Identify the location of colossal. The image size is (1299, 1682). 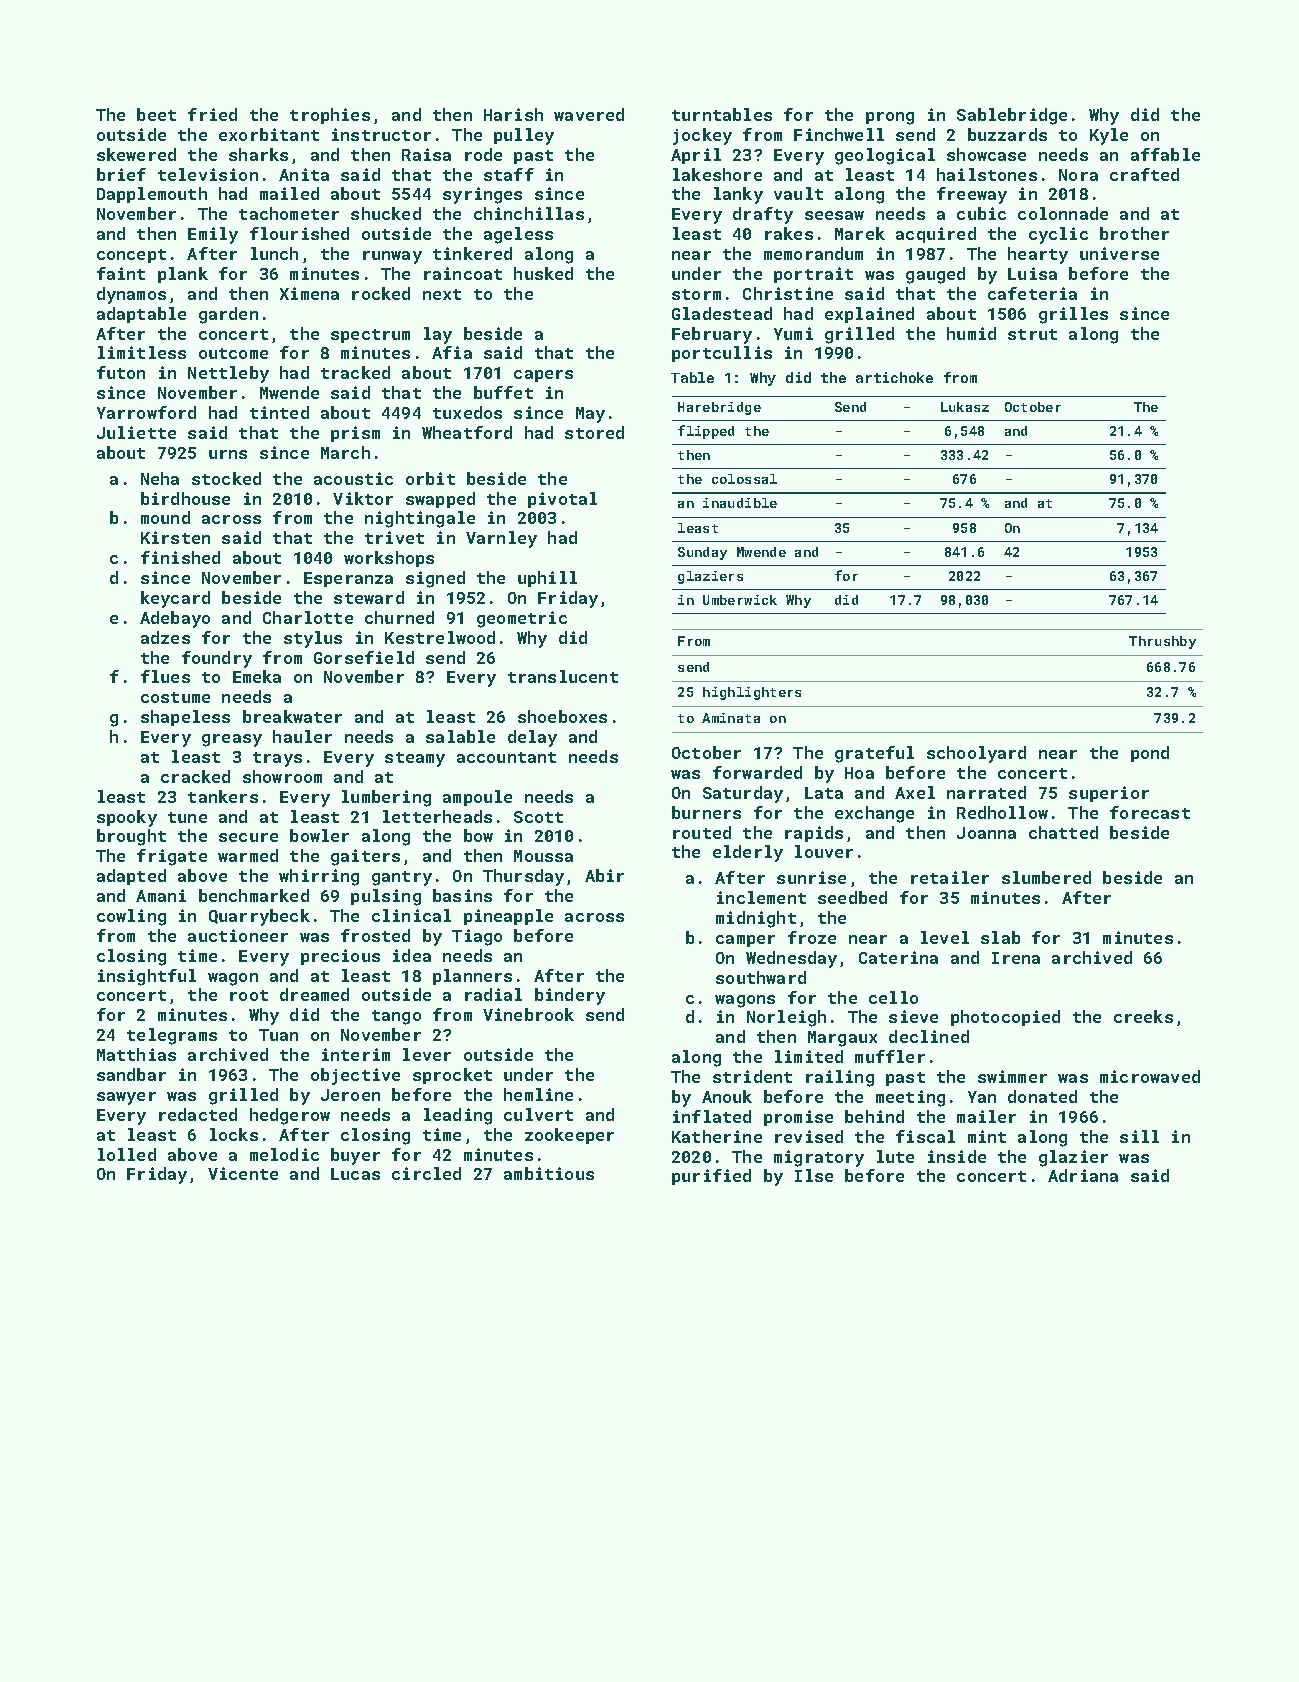
(744, 479).
